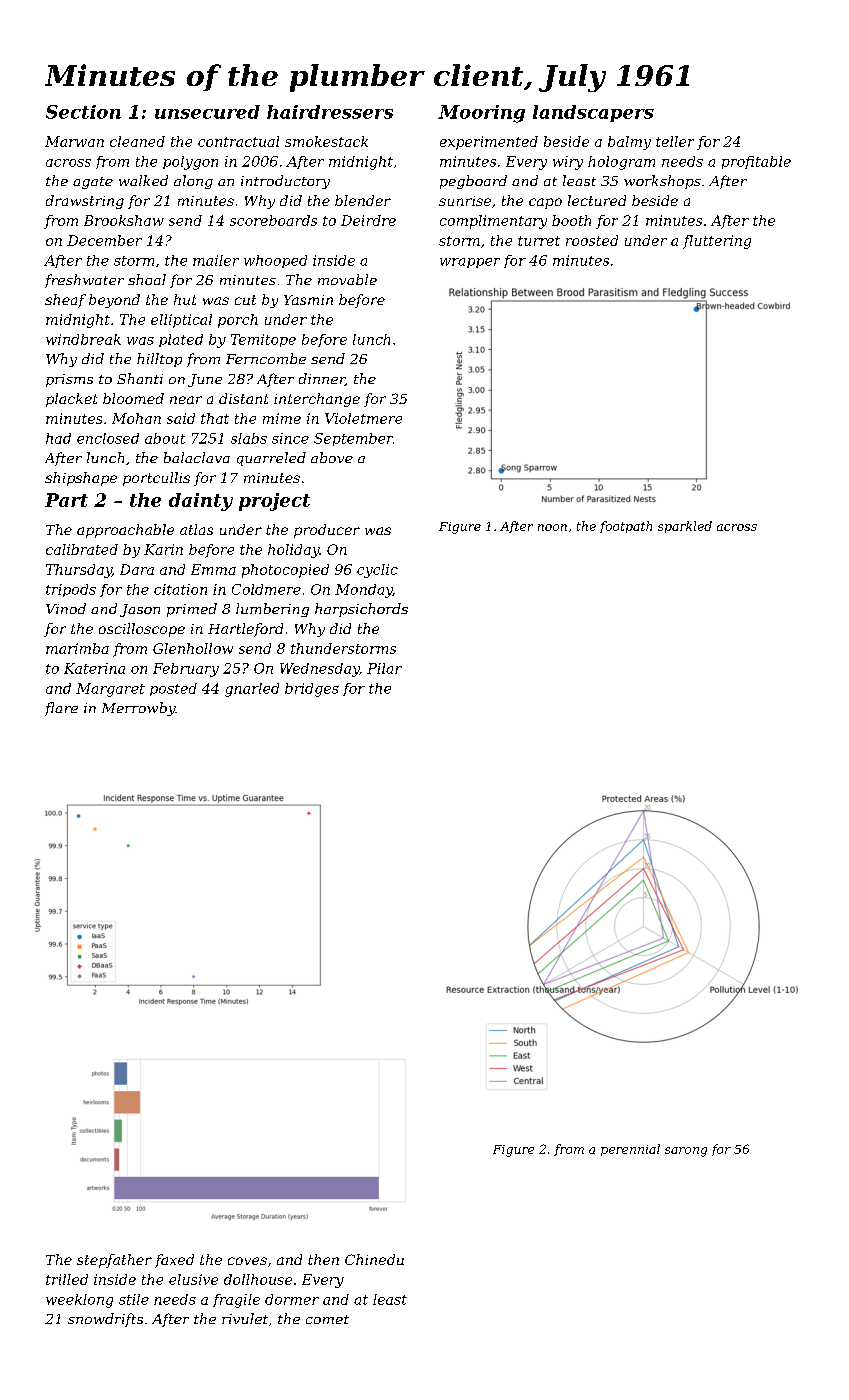  What do you see at coordinates (105, 1320) in the page?
I see `snowdrifts` at bounding box center [105, 1320].
